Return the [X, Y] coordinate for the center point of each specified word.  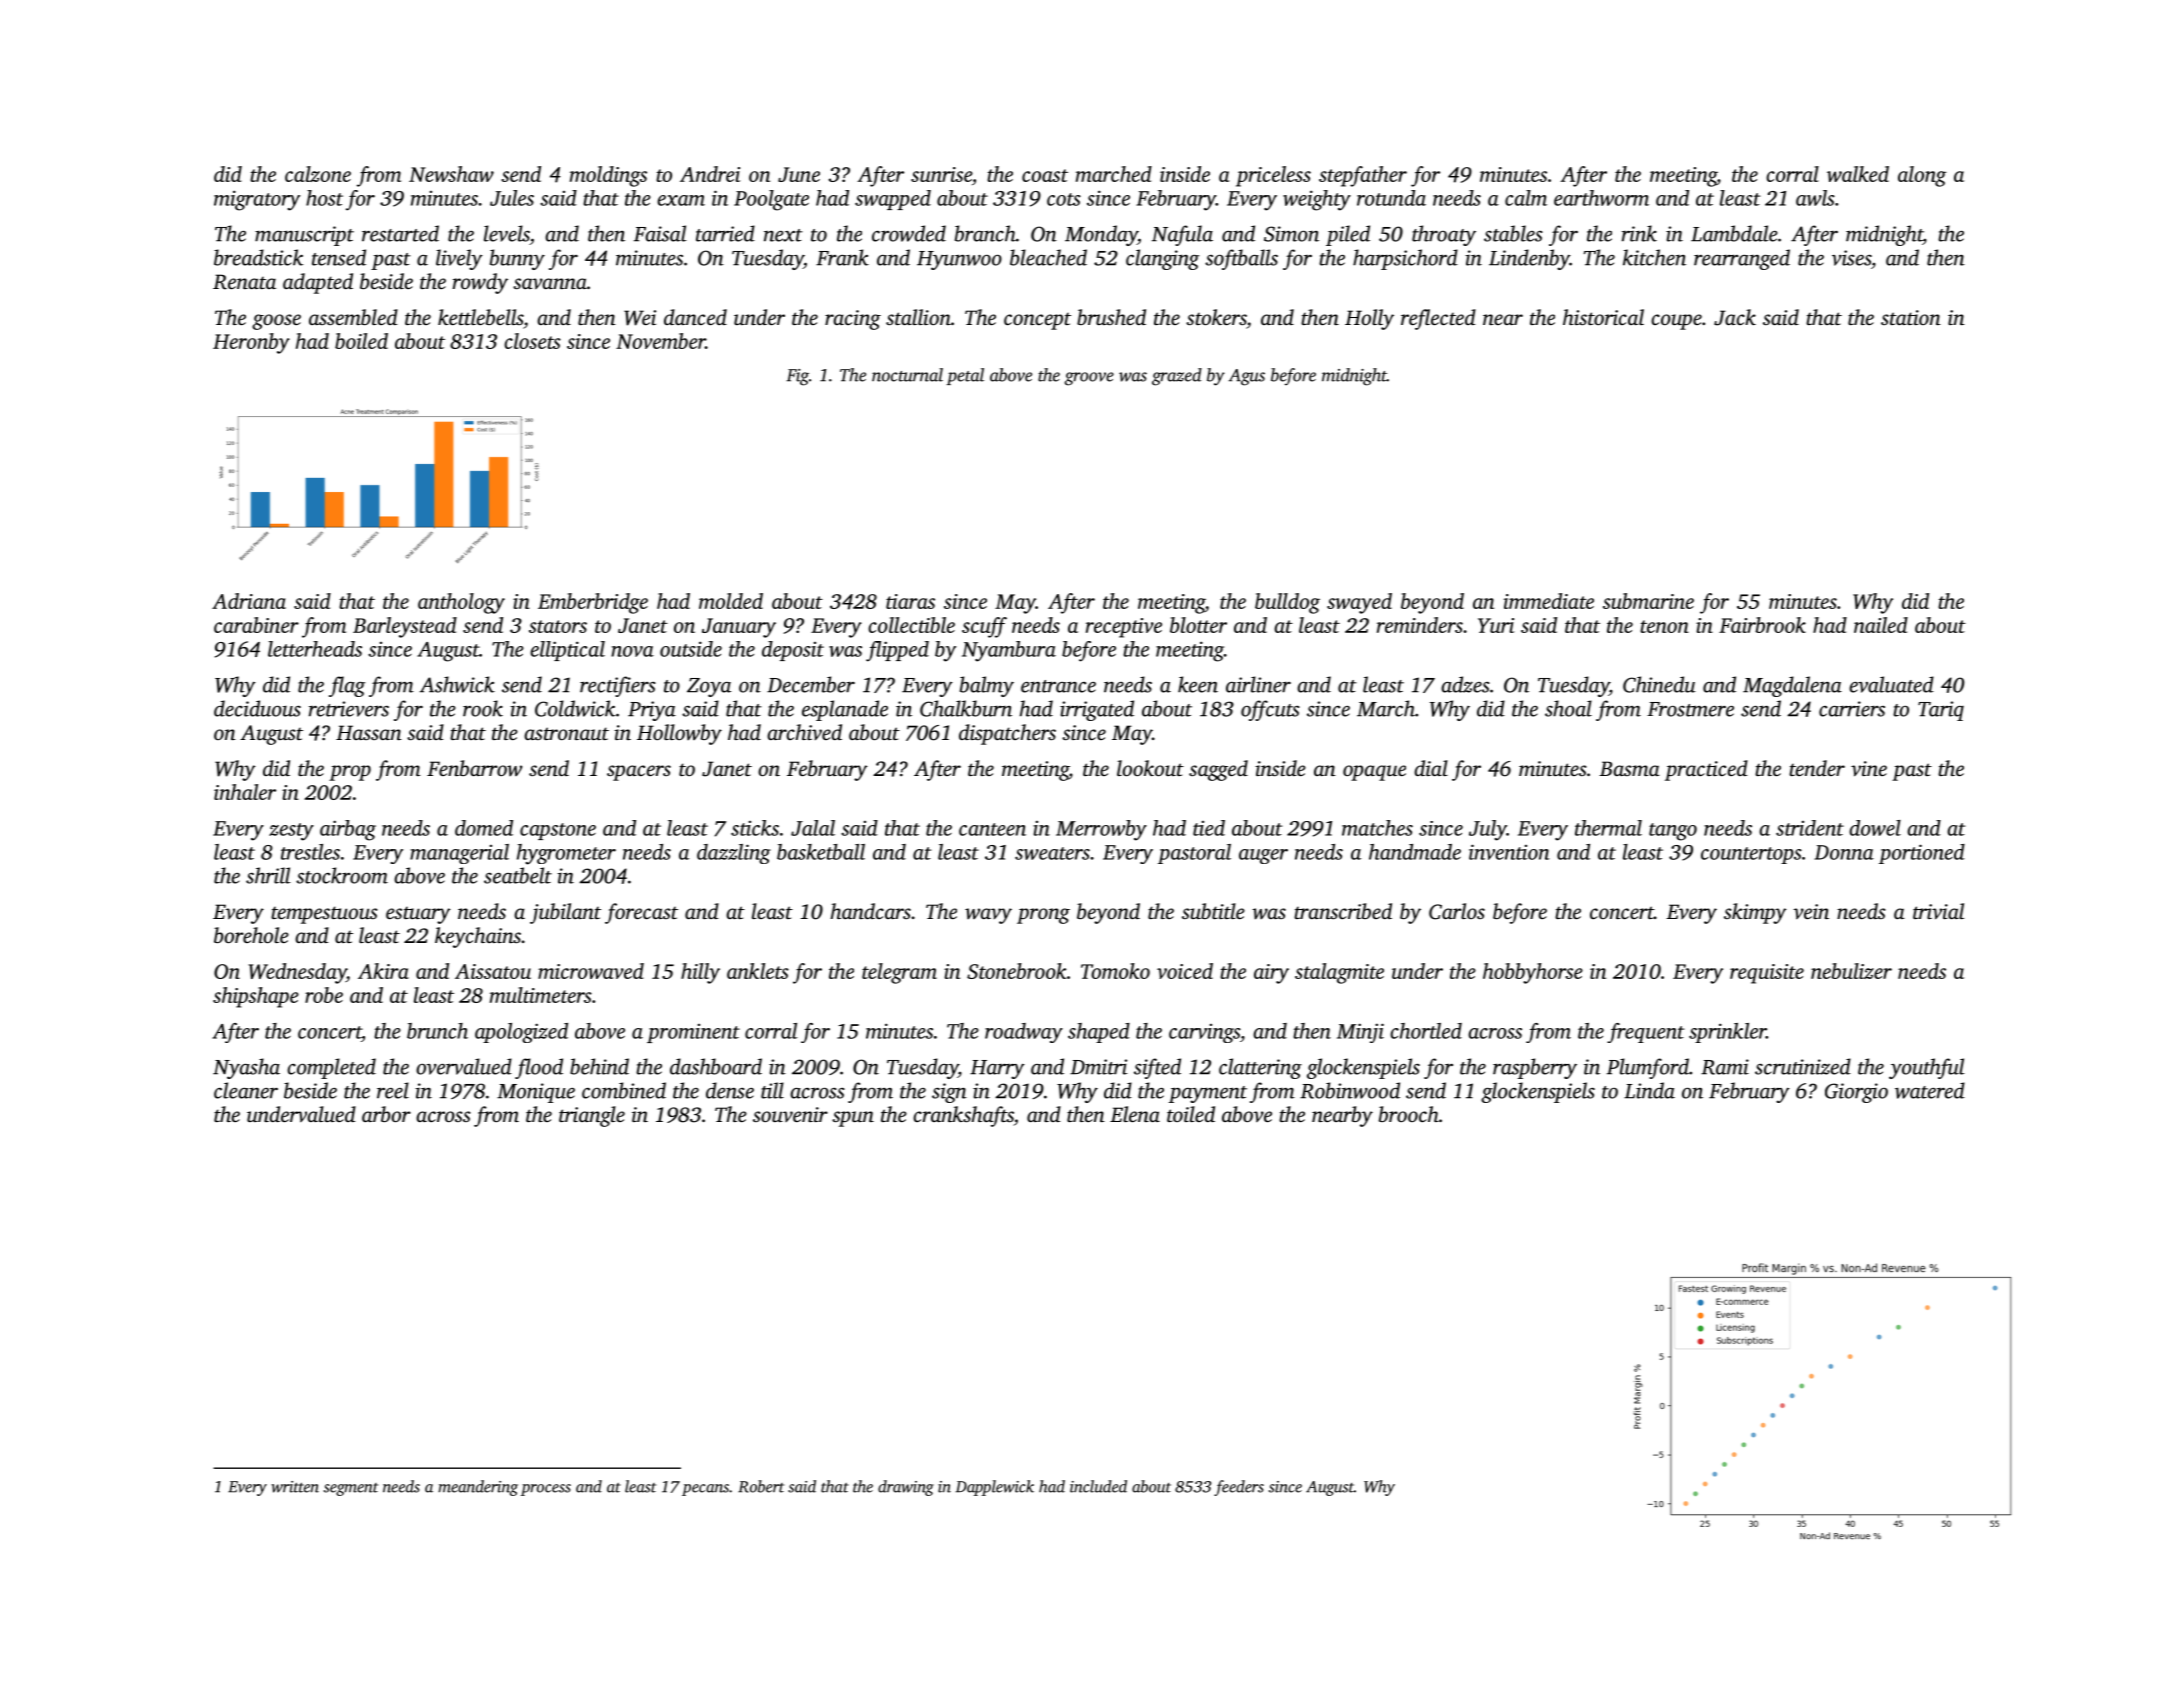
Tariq [1941, 711]
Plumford [1648, 1068]
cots [1064, 199]
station [1911, 317]
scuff [984, 627]
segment [351, 1489]
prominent [693, 1033]
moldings [608, 176]
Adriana [249, 601]
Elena [1135, 1114]
